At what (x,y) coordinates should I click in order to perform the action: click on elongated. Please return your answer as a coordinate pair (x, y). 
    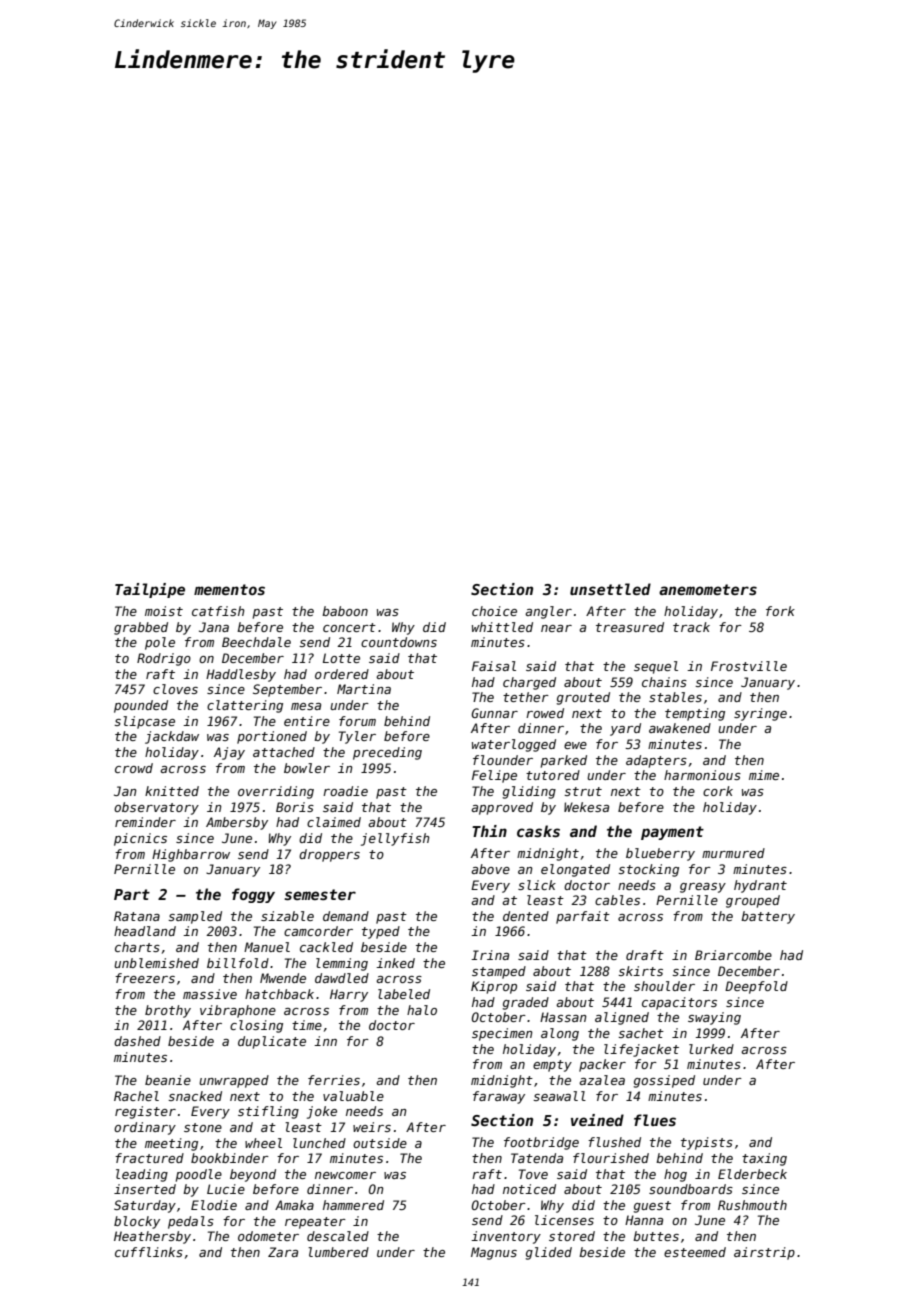
    Looking at the image, I should click on (575, 870).
